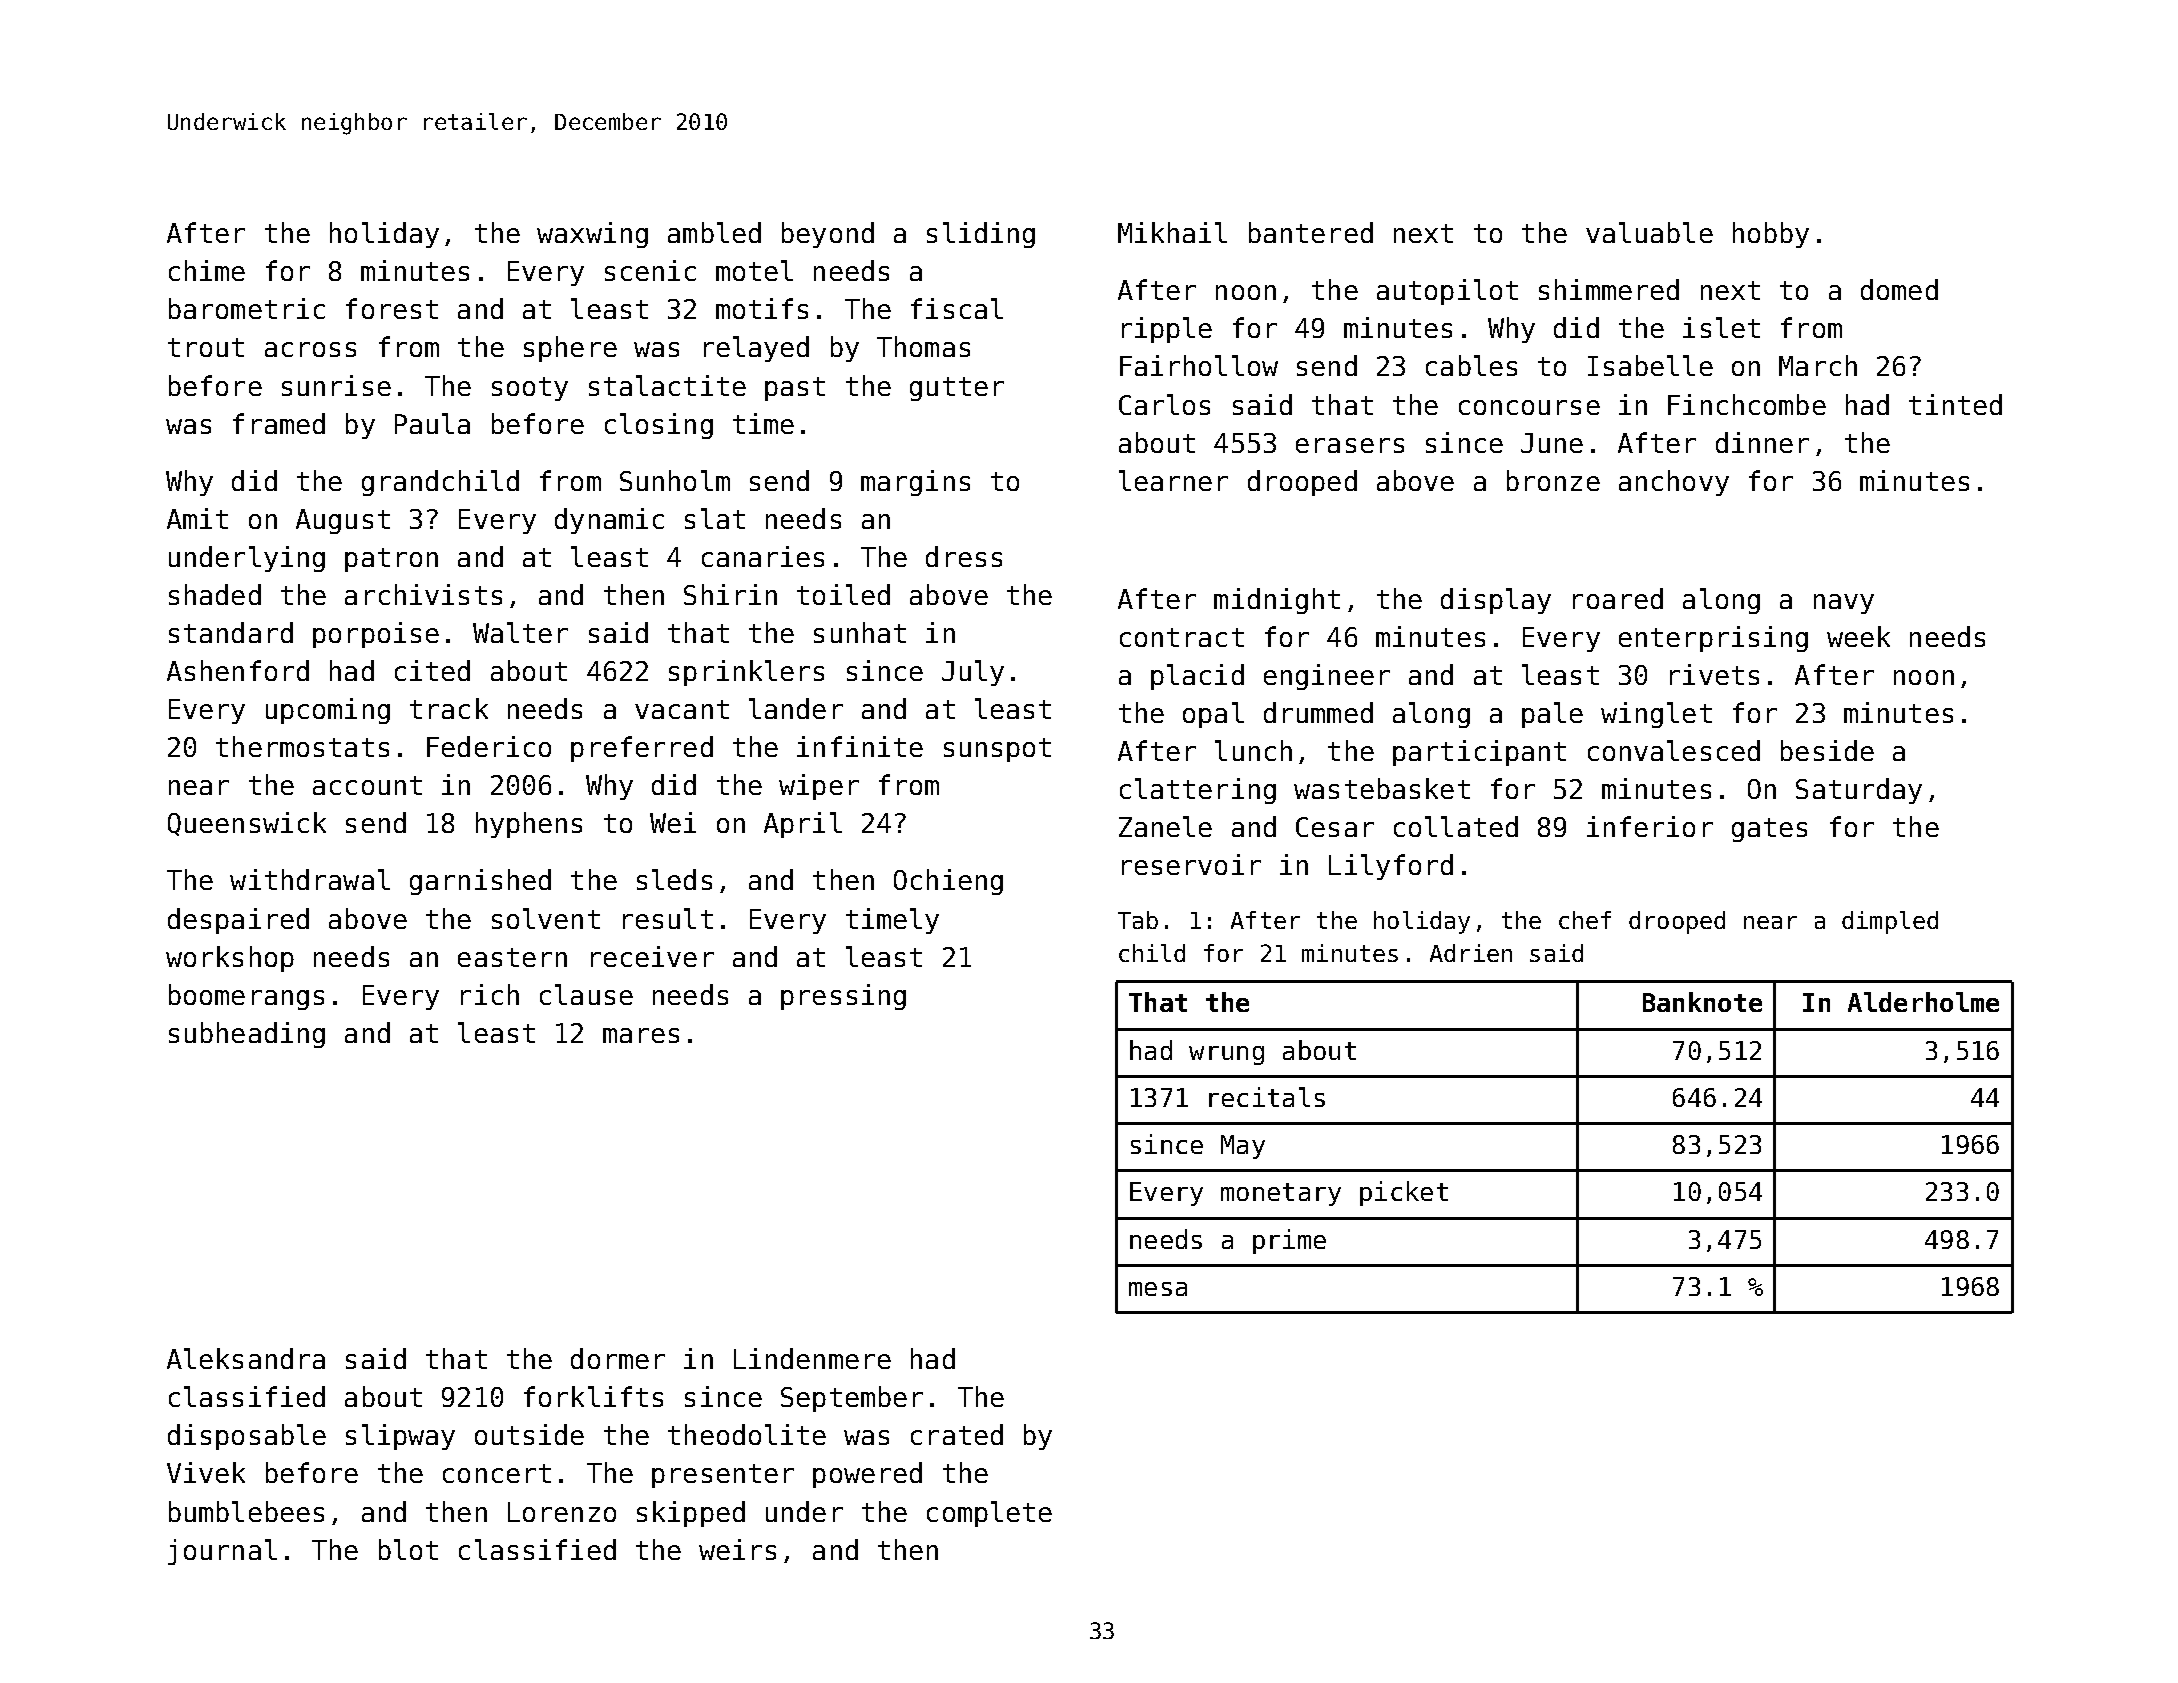 This screenshot has height=1683, width=2178. I want to click on July, so click(973, 673).
